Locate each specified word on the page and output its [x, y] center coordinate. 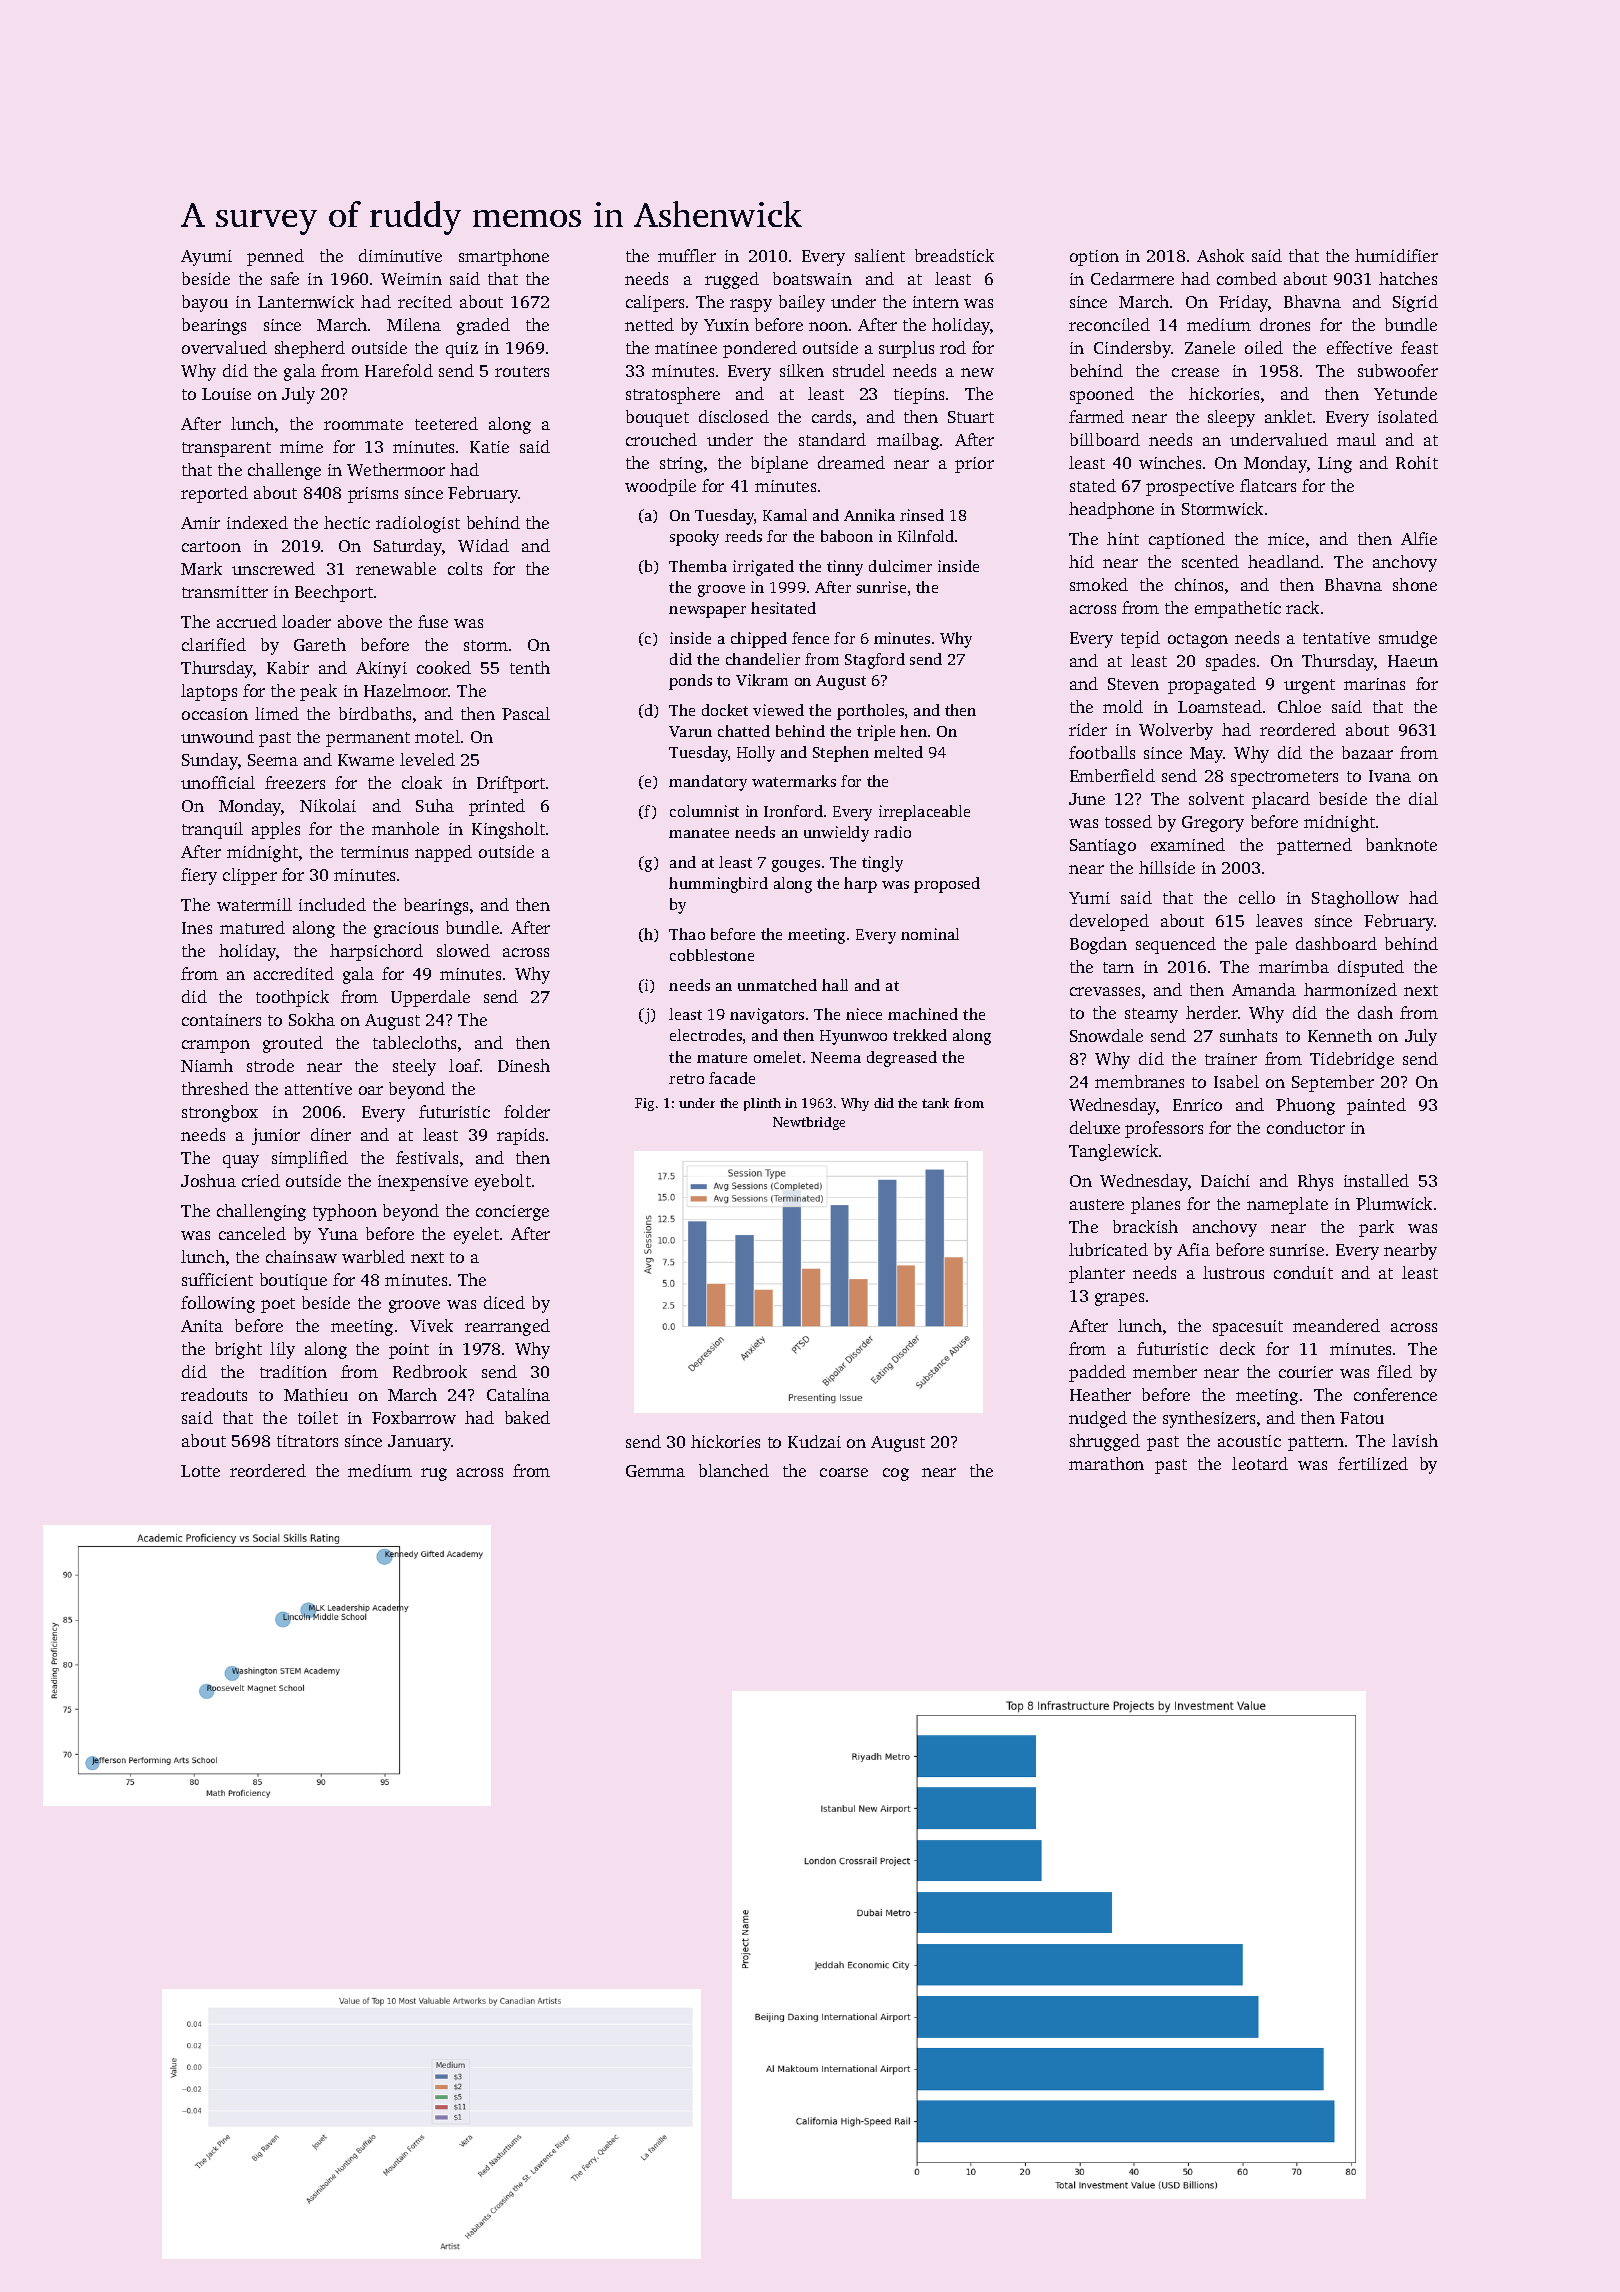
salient [880, 255]
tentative [1336, 638]
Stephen [841, 754]
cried [261, 1180]
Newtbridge [809, 1123]
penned [275, 257]
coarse [844, 1472]
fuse [433, 621]
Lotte [200, 1471]
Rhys [1315, 1182]
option [1094, 258]
